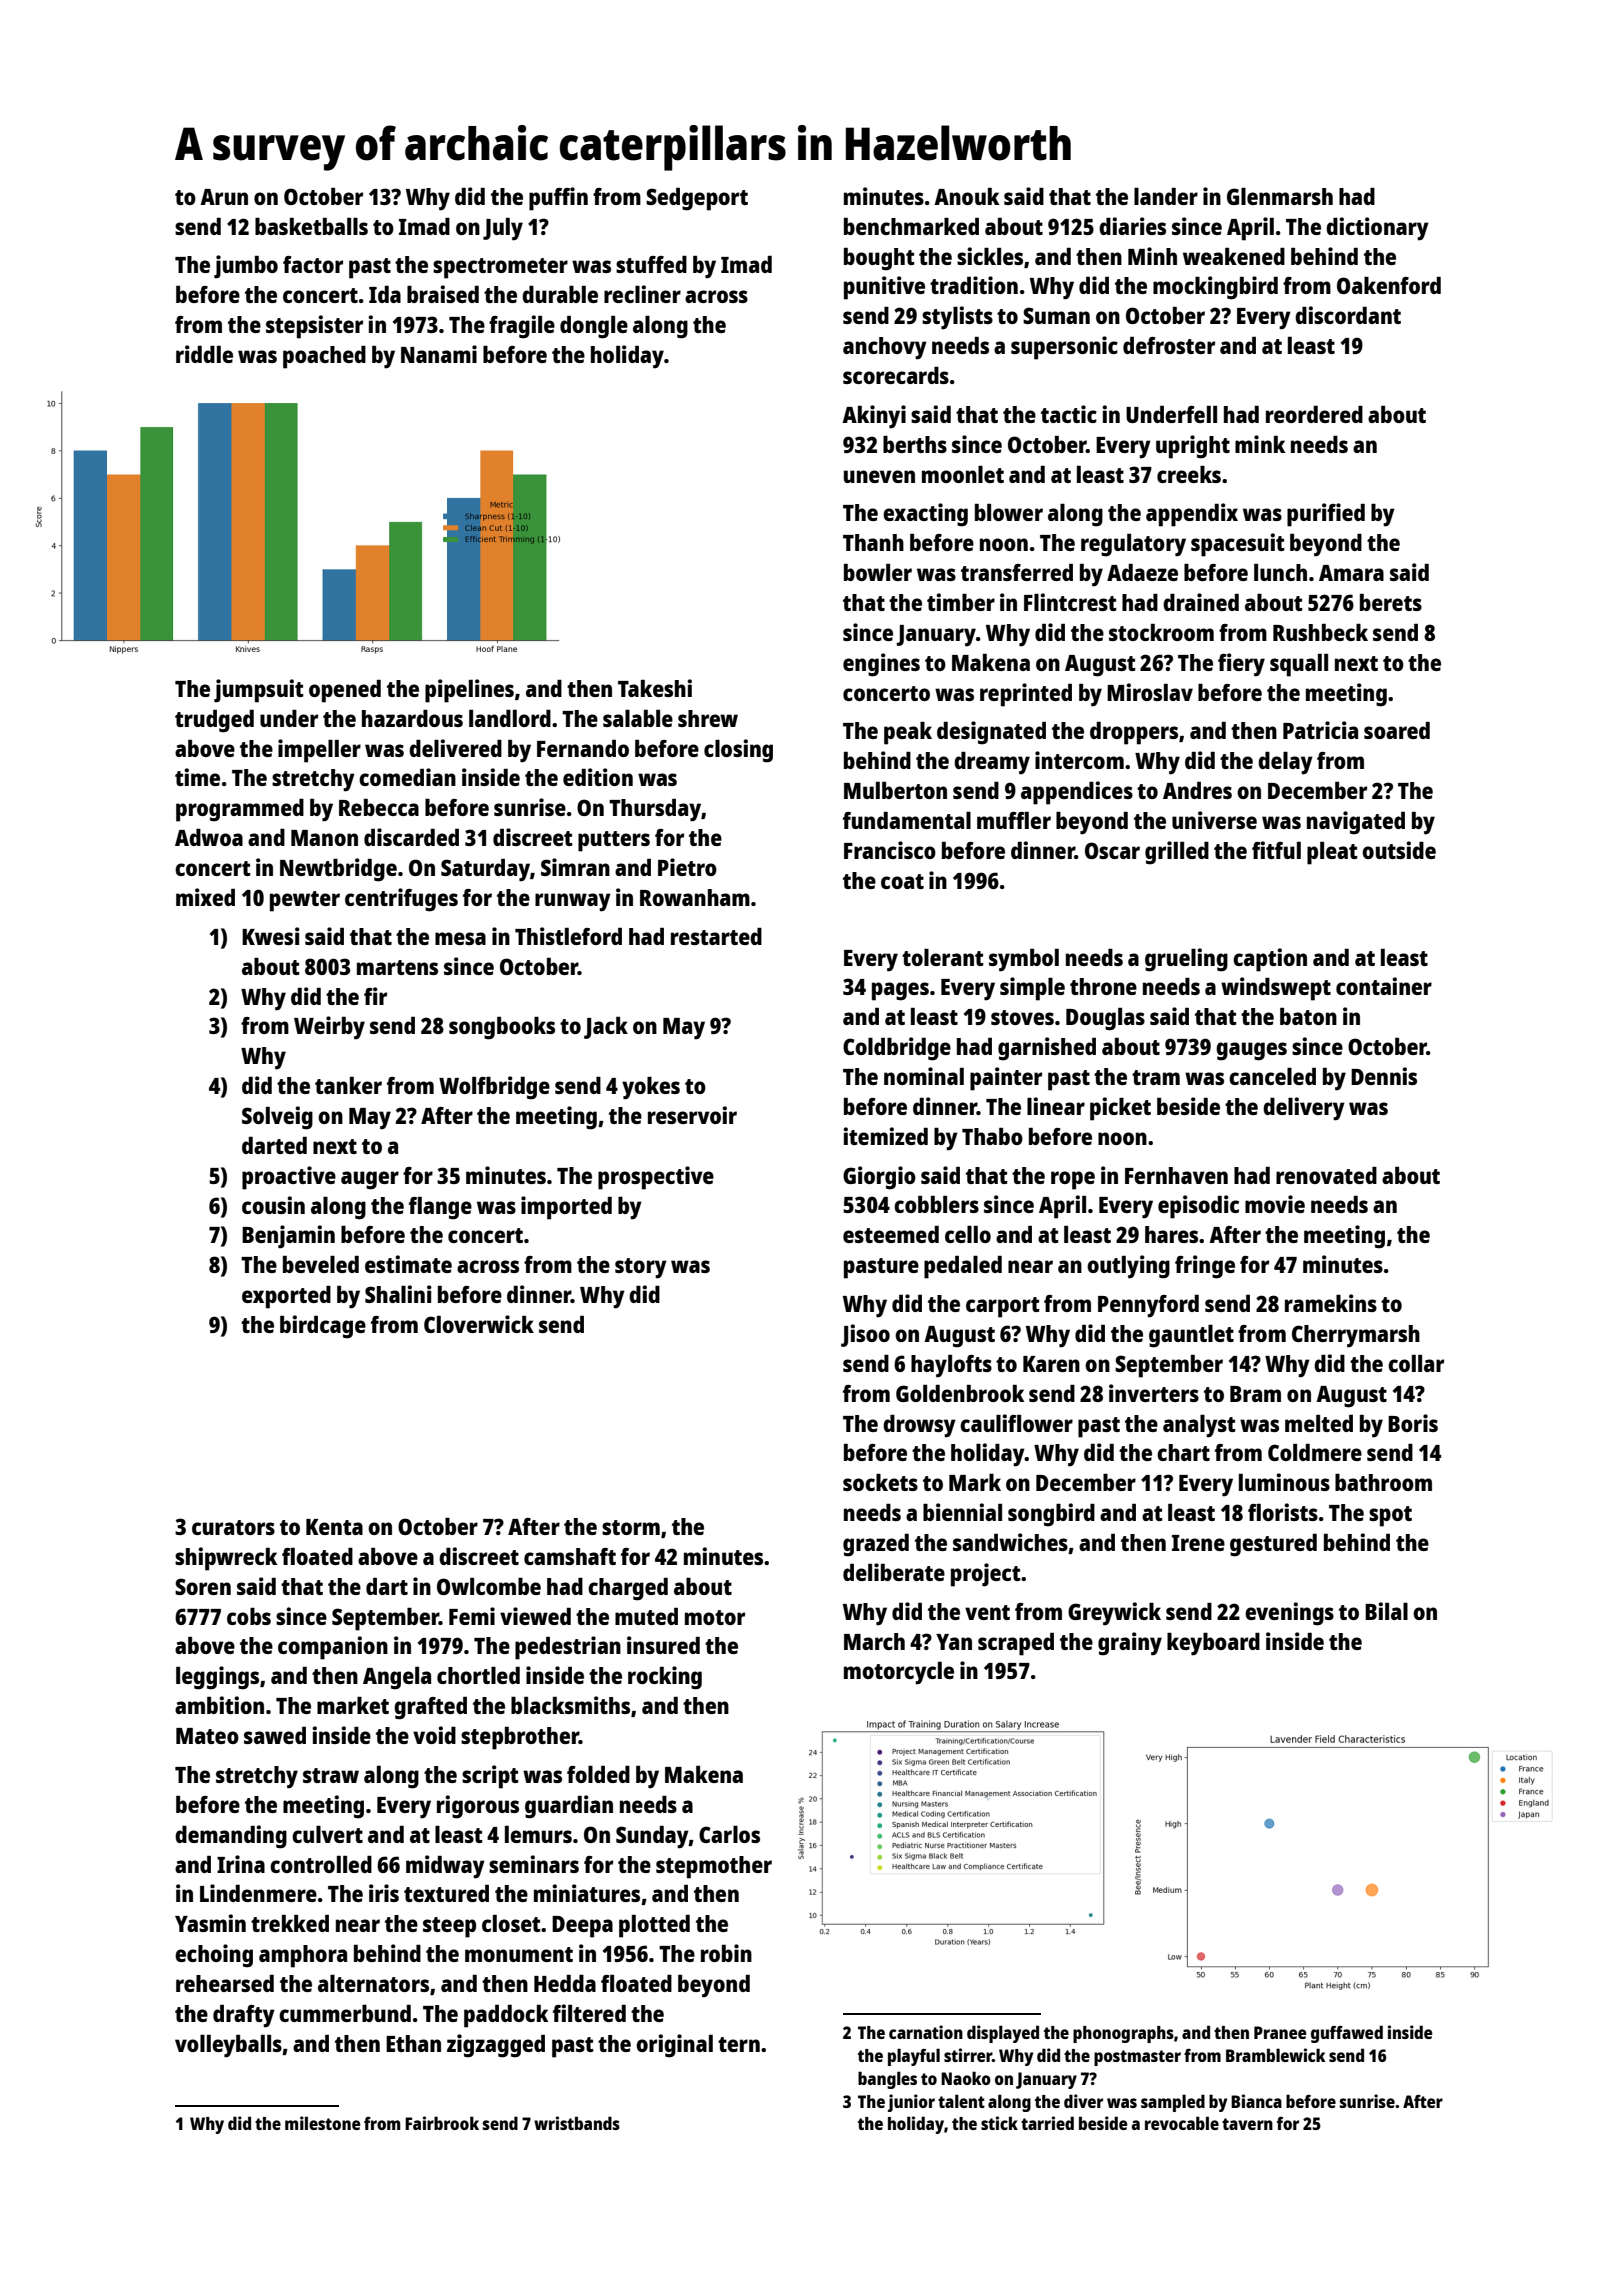  I want to click on tradition, so click(974, 285).
